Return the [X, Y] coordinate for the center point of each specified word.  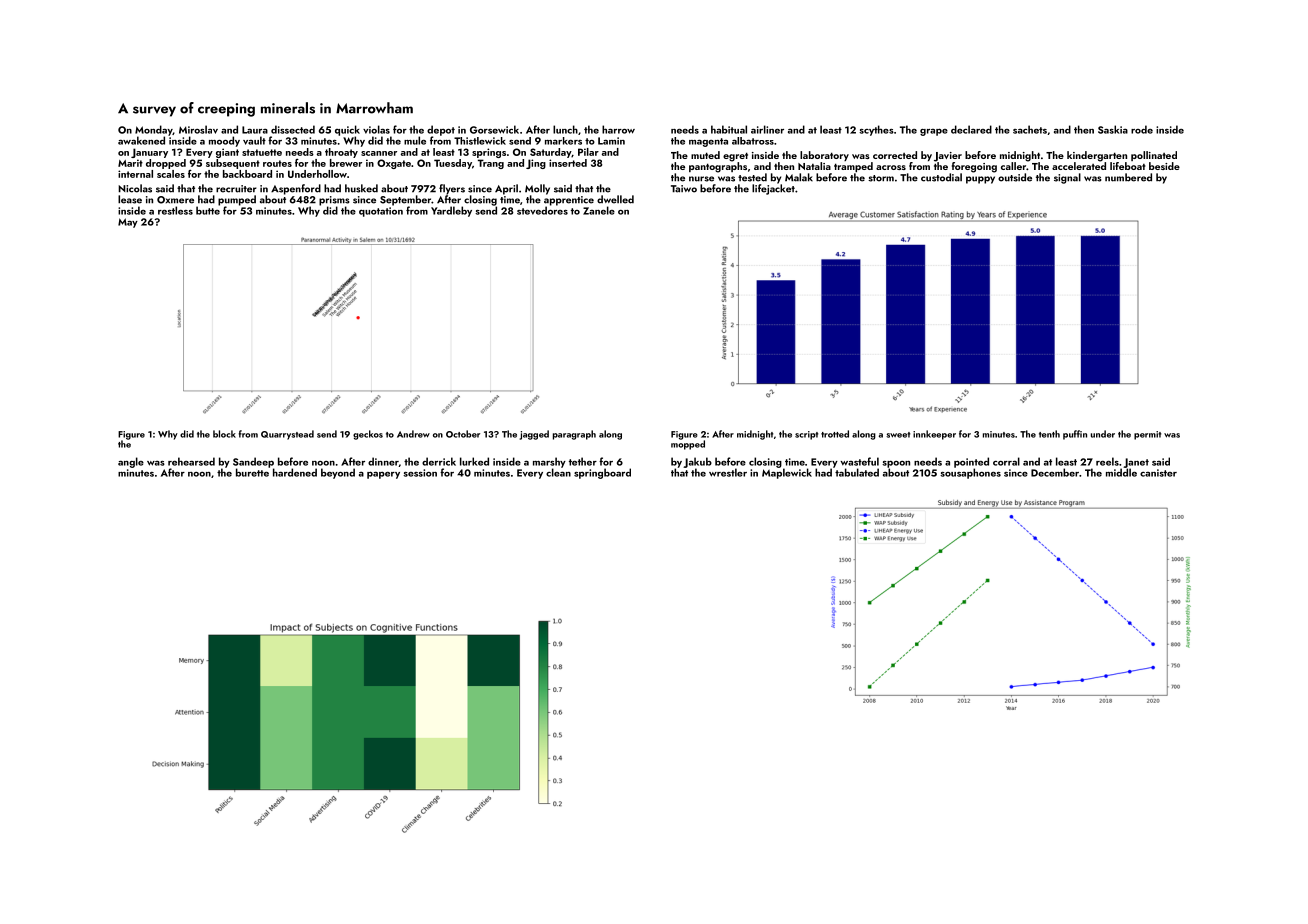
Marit [130, 163]
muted [705, 155]
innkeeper [934, 435]
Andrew [413, 434]
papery [383, 475]
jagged [534, 435]
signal [1067, 178]
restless [175, 210]
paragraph [574, 435]
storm [881, 178]
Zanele [599, 210]
